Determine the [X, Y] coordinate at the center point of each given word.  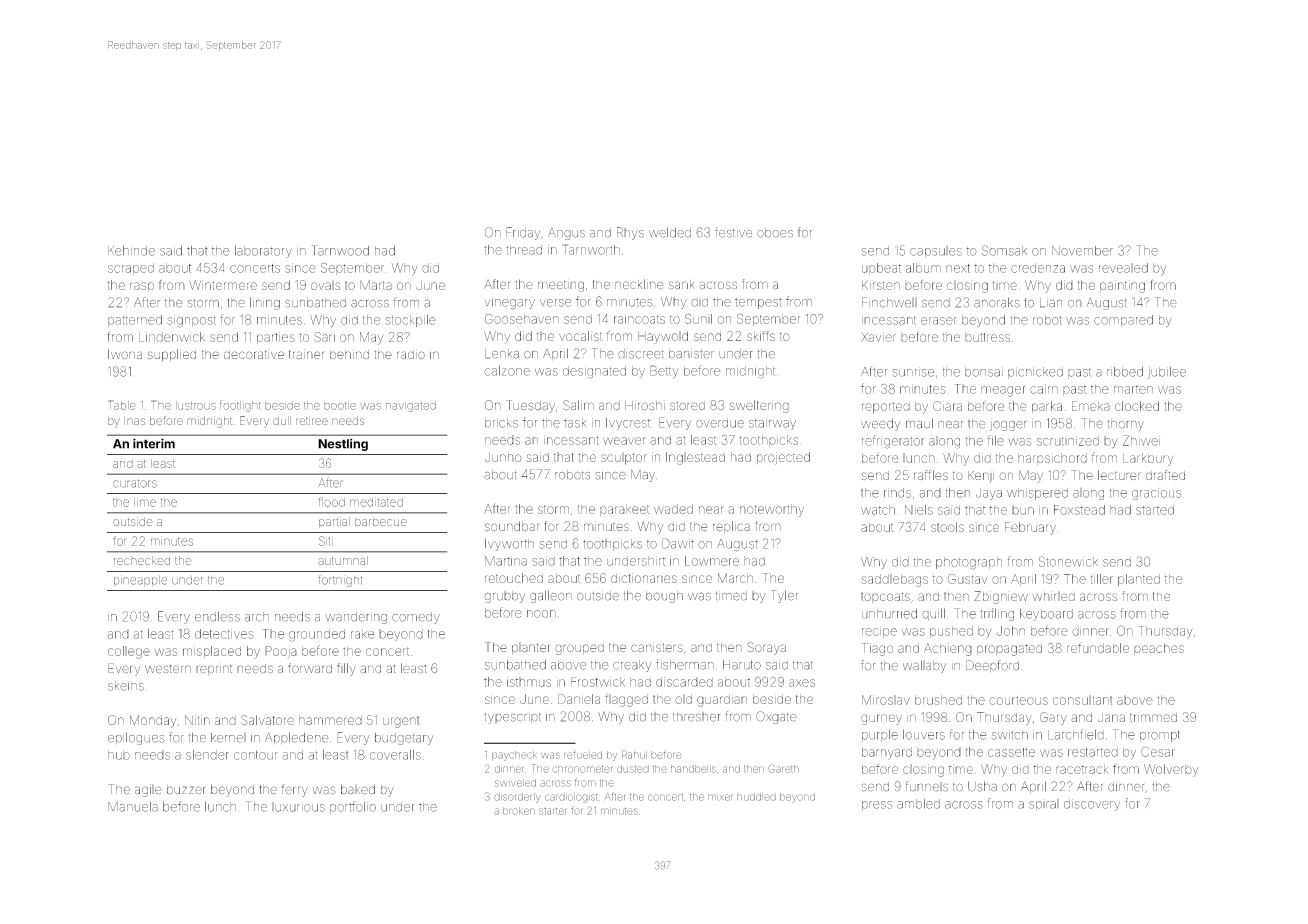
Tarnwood [340, 250]
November [1082, 251]
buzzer [186, 789]
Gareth [783, 768]
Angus [566, 234]
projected [783, 458]
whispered [1037, 494]
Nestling [343, 445]
